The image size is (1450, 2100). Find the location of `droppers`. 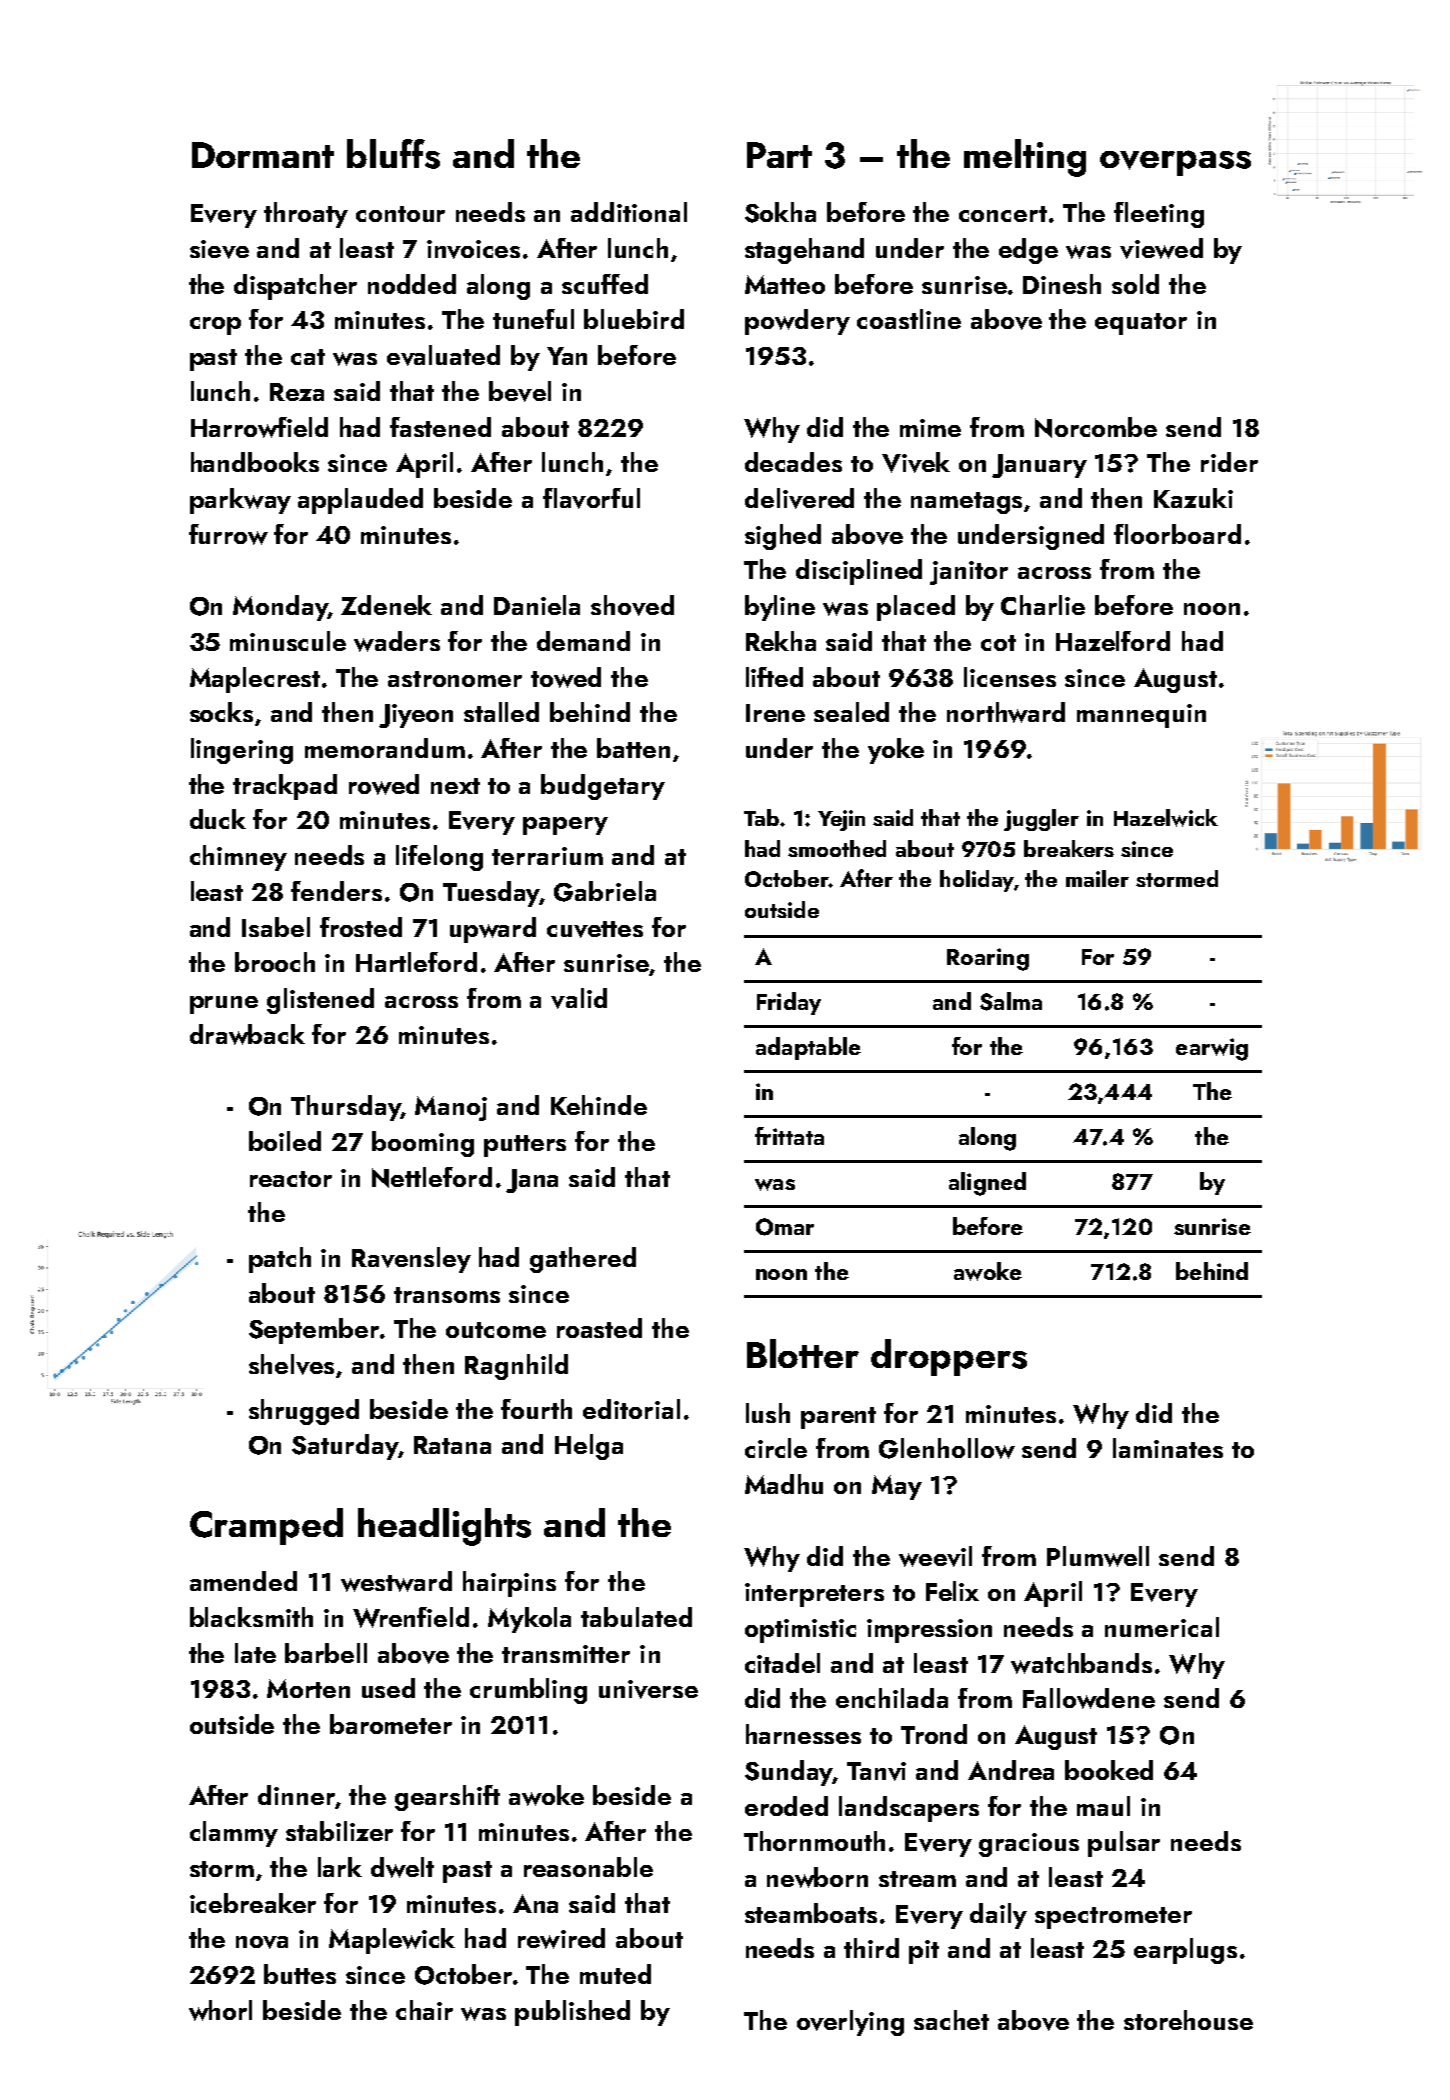

droppers is located at coordinates (949, 1357).
